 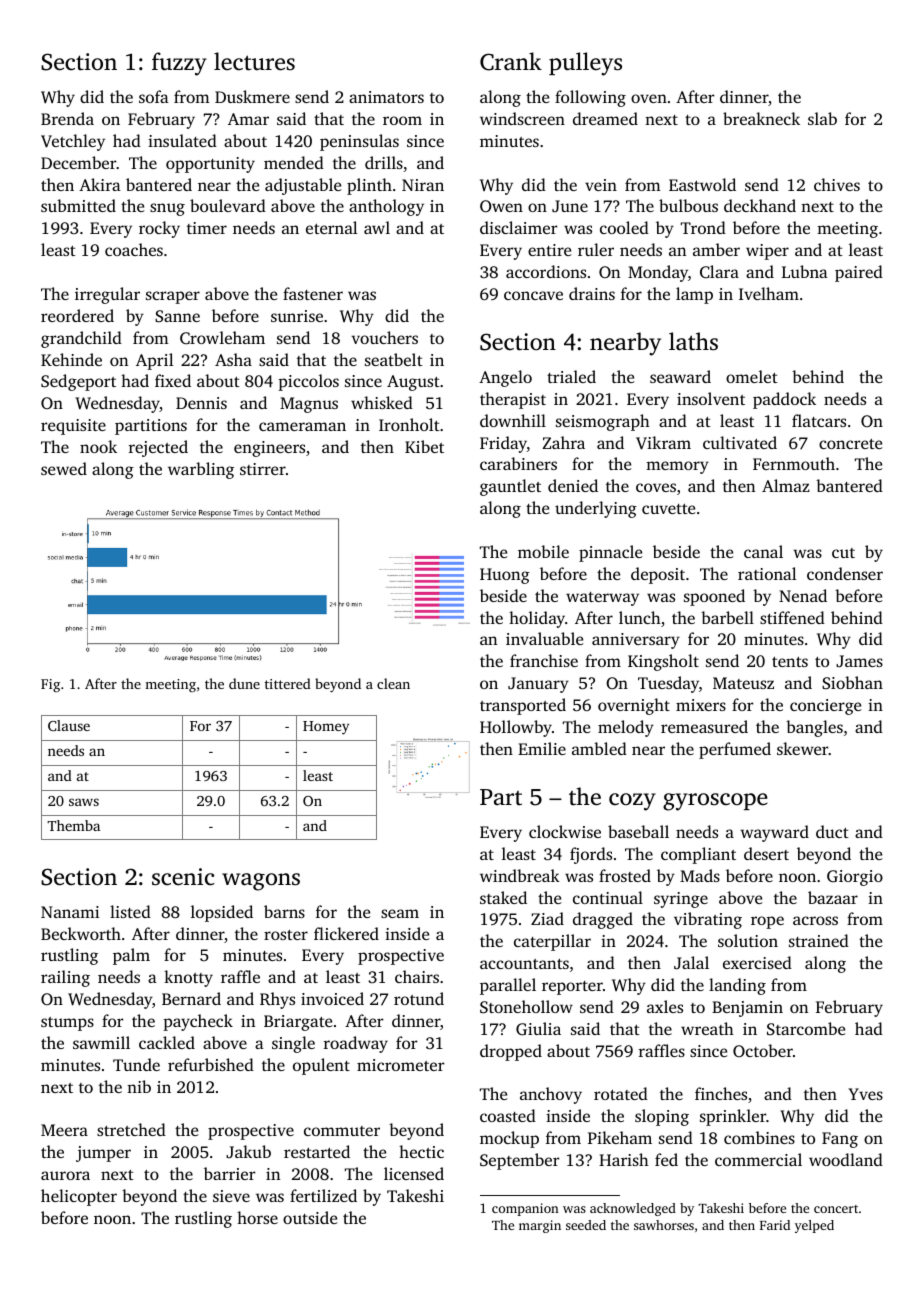 I want to click on room, so click(x=402, y=120).
